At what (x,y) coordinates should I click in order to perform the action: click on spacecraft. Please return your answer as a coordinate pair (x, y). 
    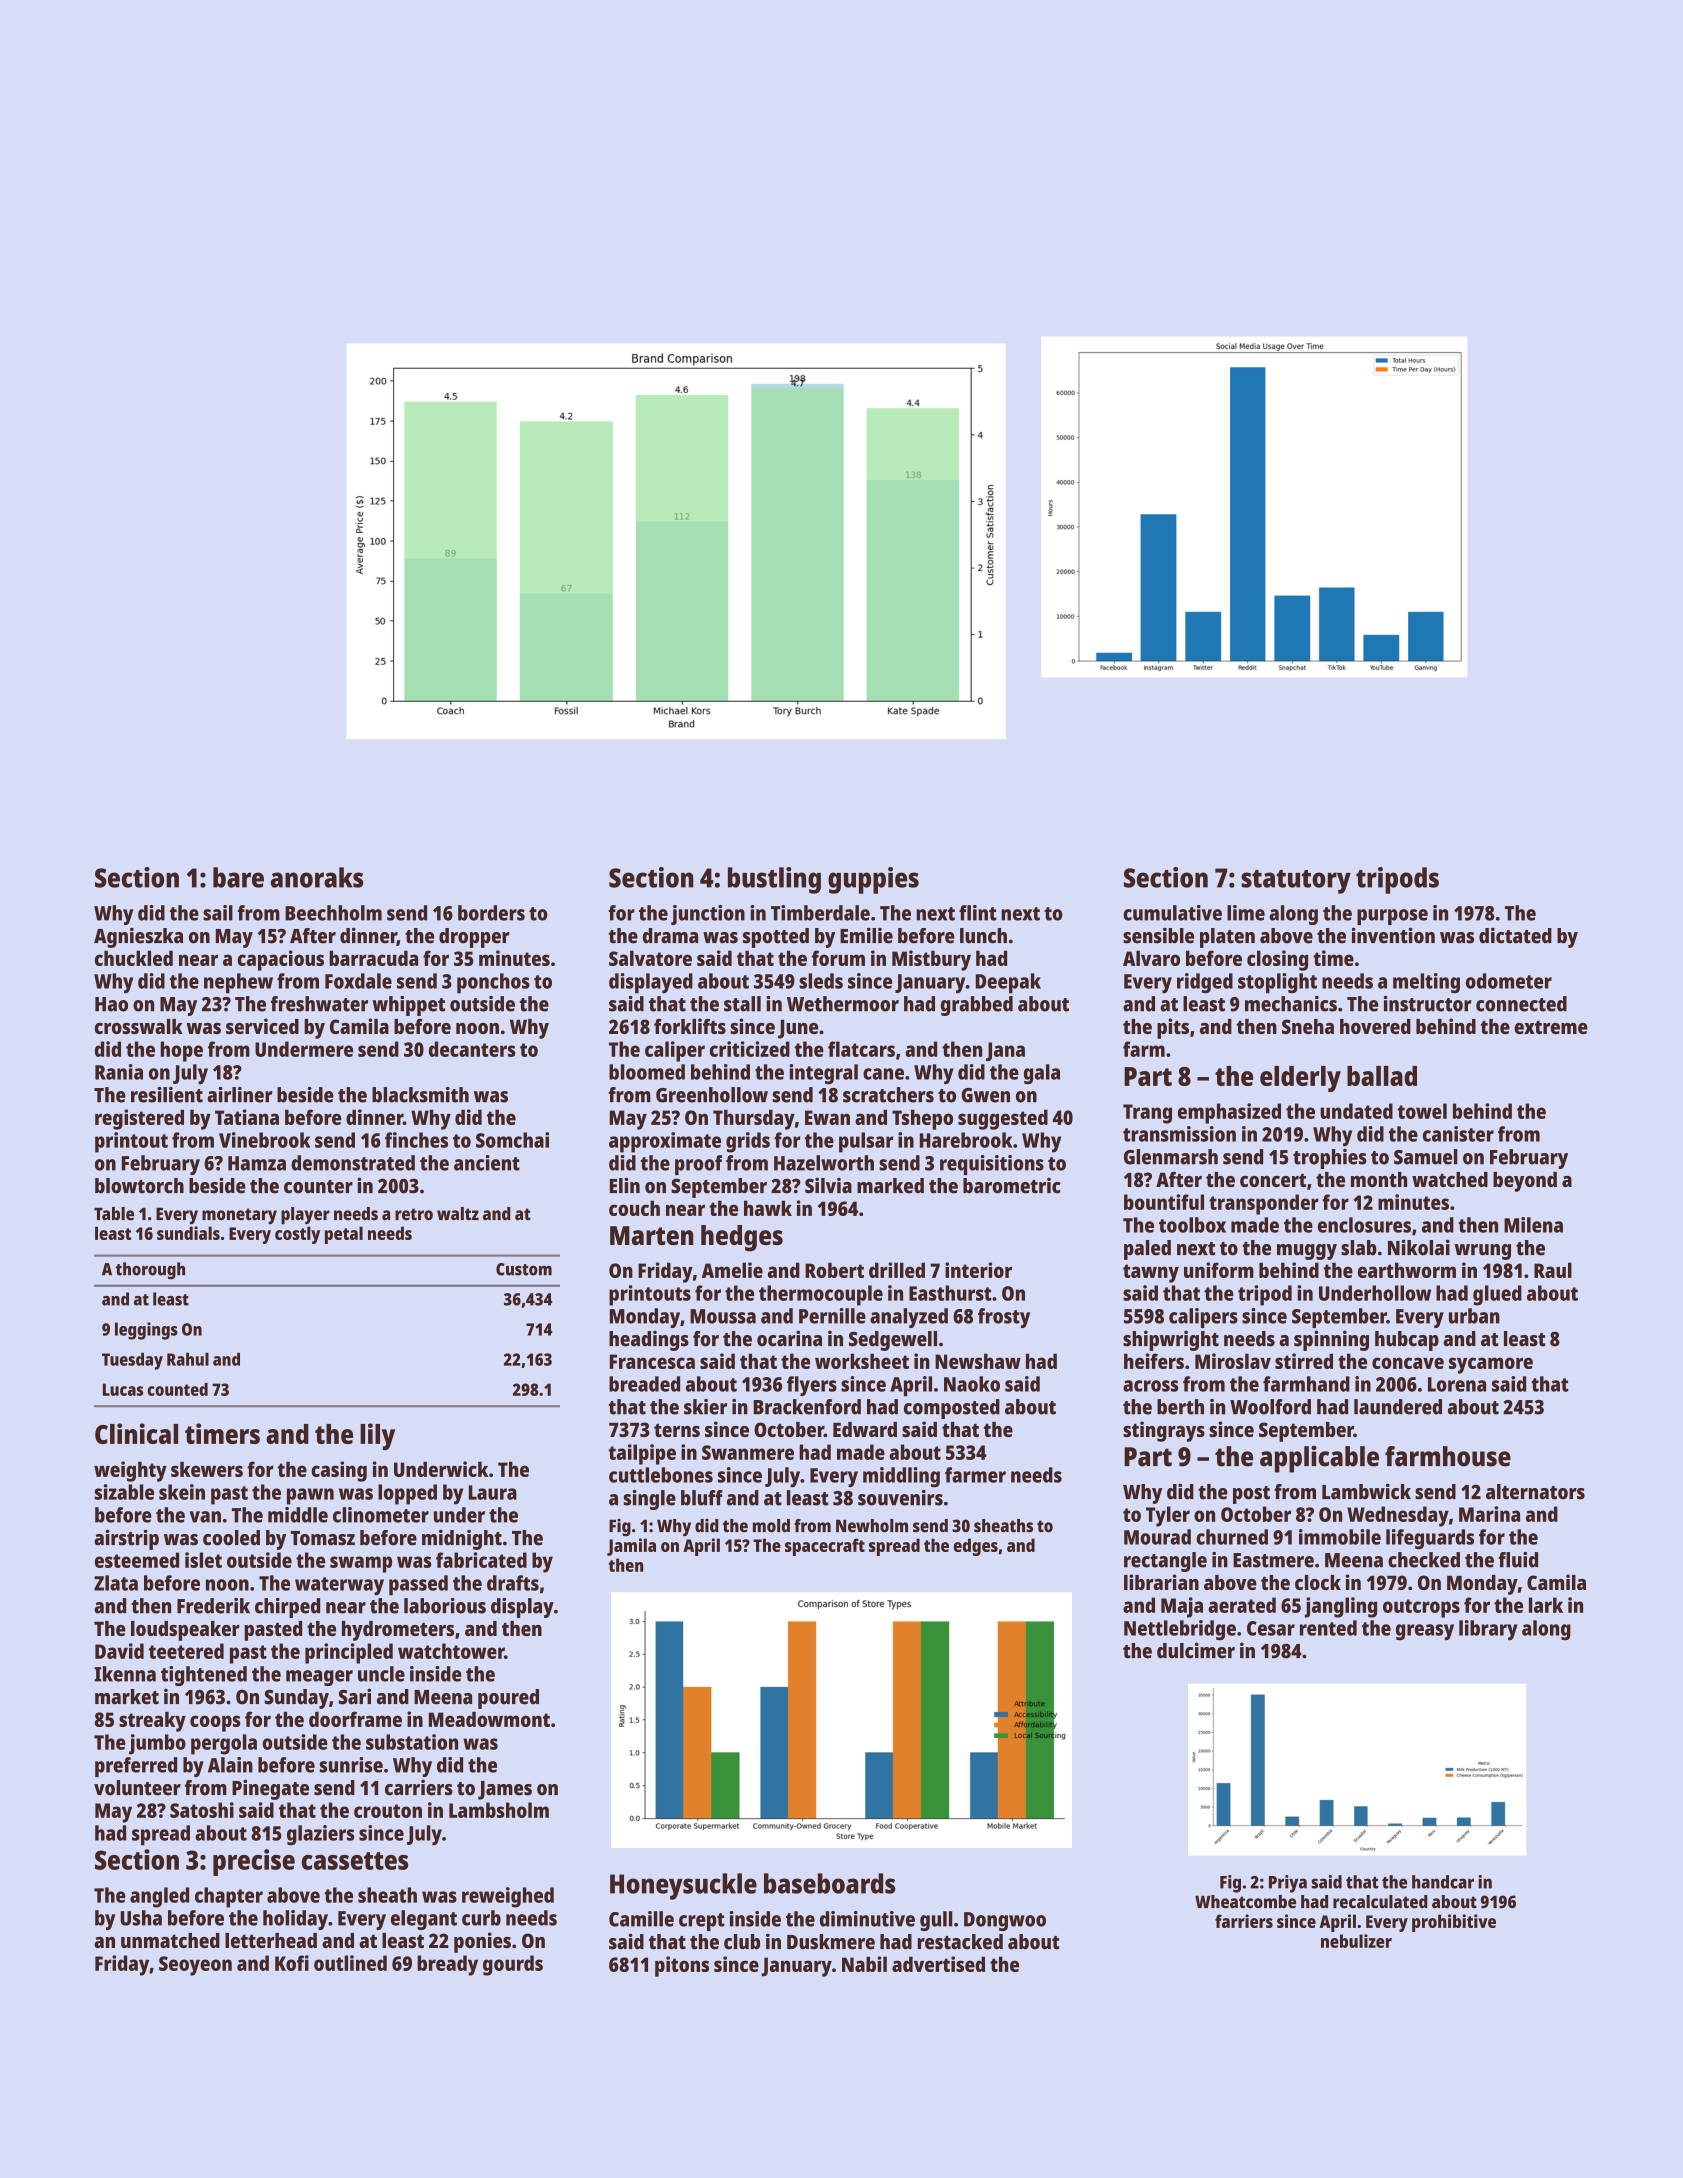
    Looking at the image, I should click on (825, 1547).
